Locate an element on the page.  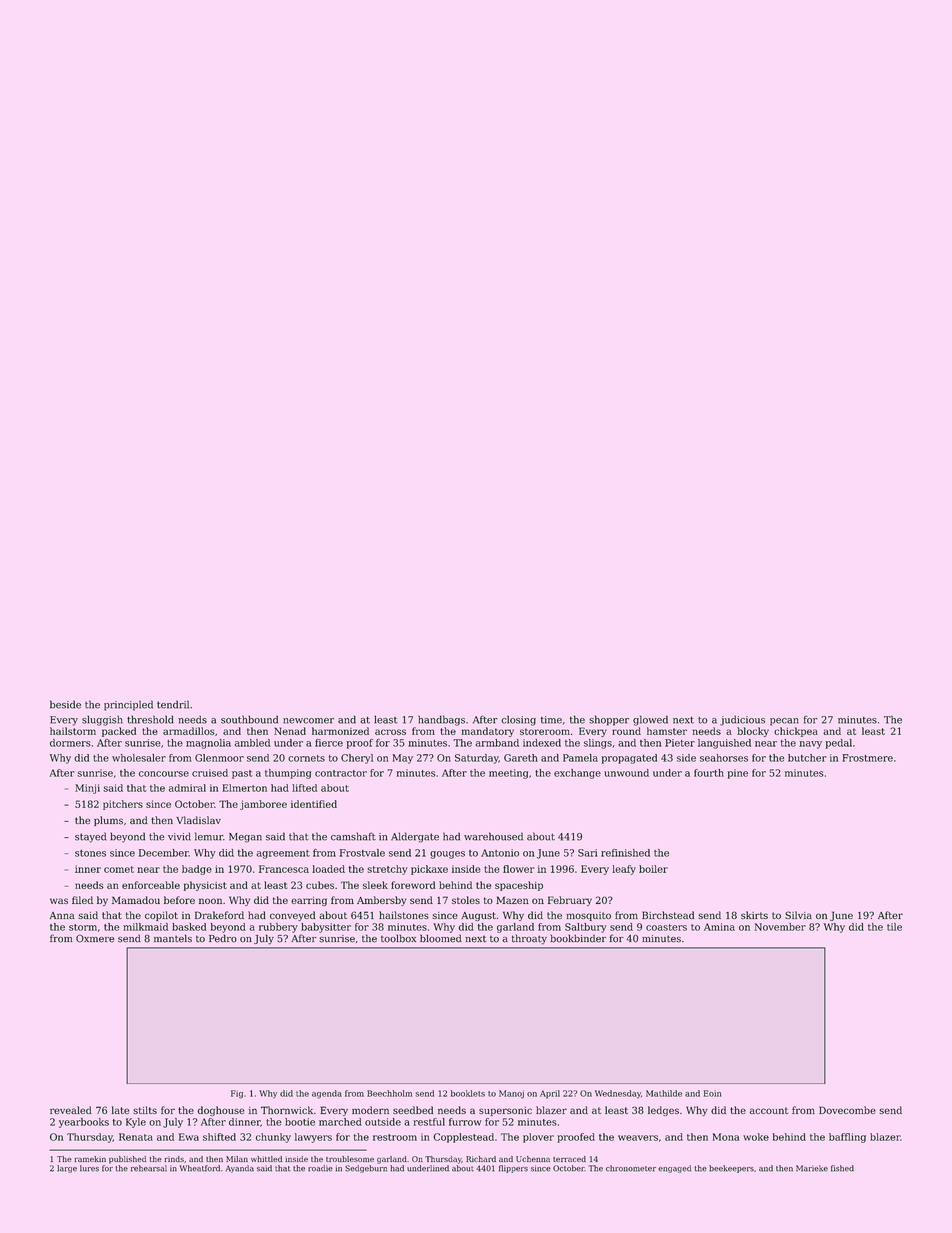
Elmerton is located at coordinates (244, 788).
